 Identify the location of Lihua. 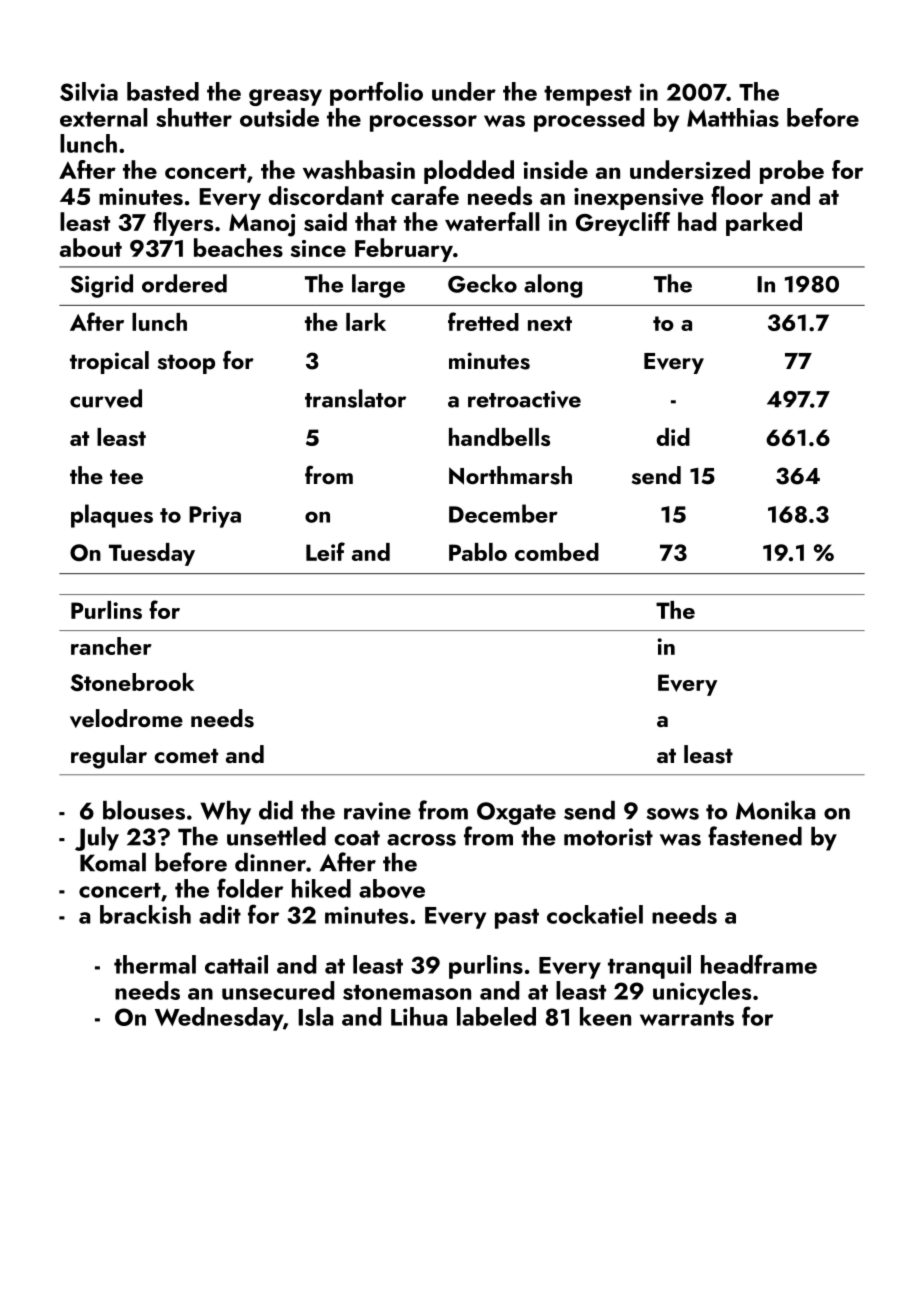
(419, 1016).
